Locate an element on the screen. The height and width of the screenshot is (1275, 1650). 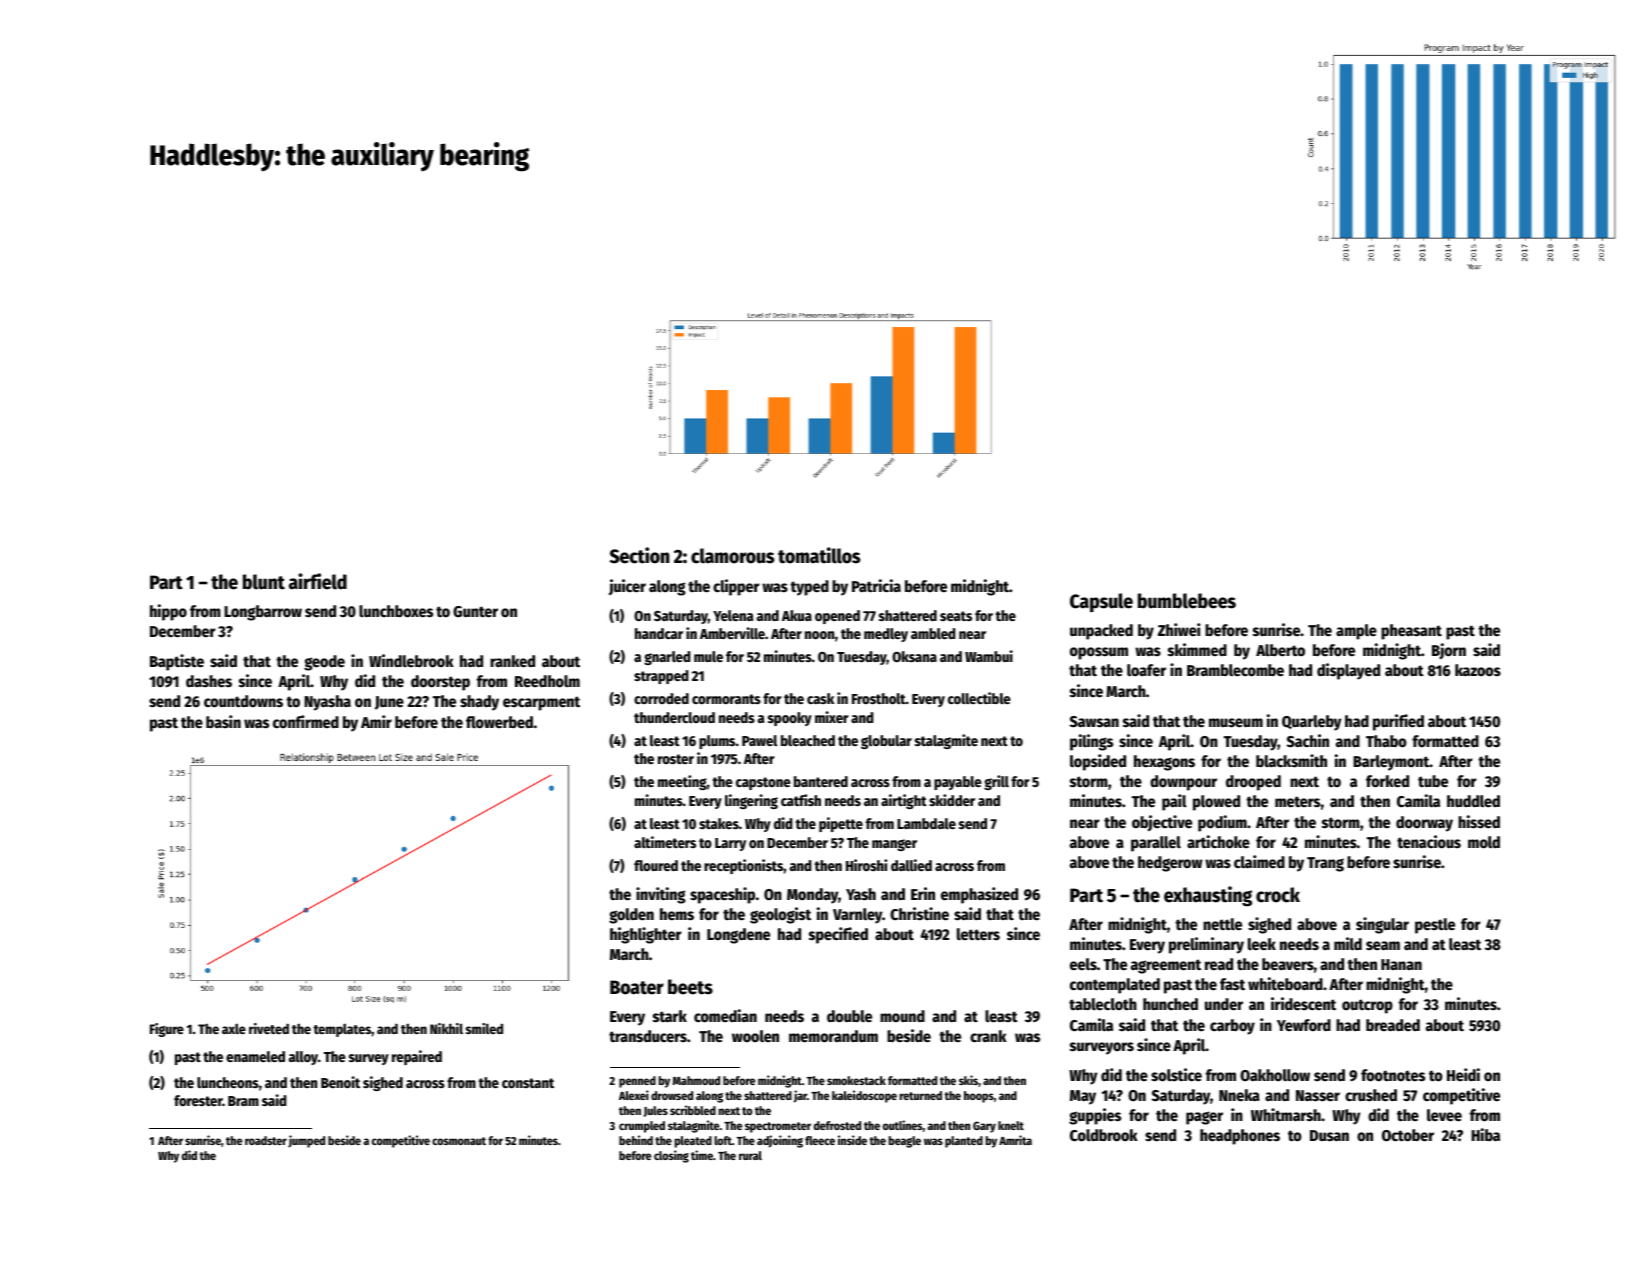
Hiba is located at coordinates (1485, 1134).
